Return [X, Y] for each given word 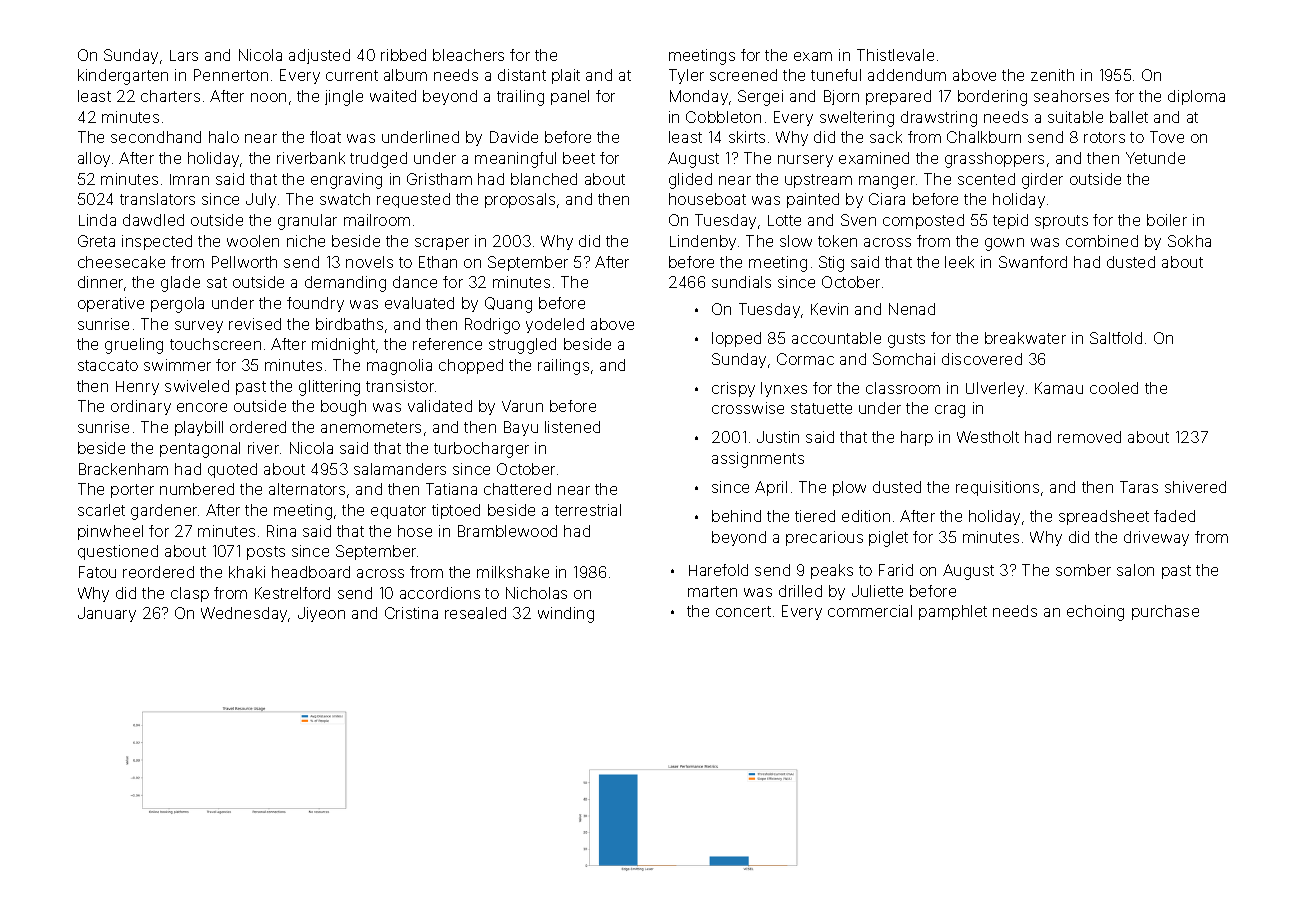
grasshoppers [994, 160]
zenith [1052, 75]
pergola [177, 305]
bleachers [468, 55]
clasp [190, 594]
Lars [184, 55]
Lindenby [703, 242]
